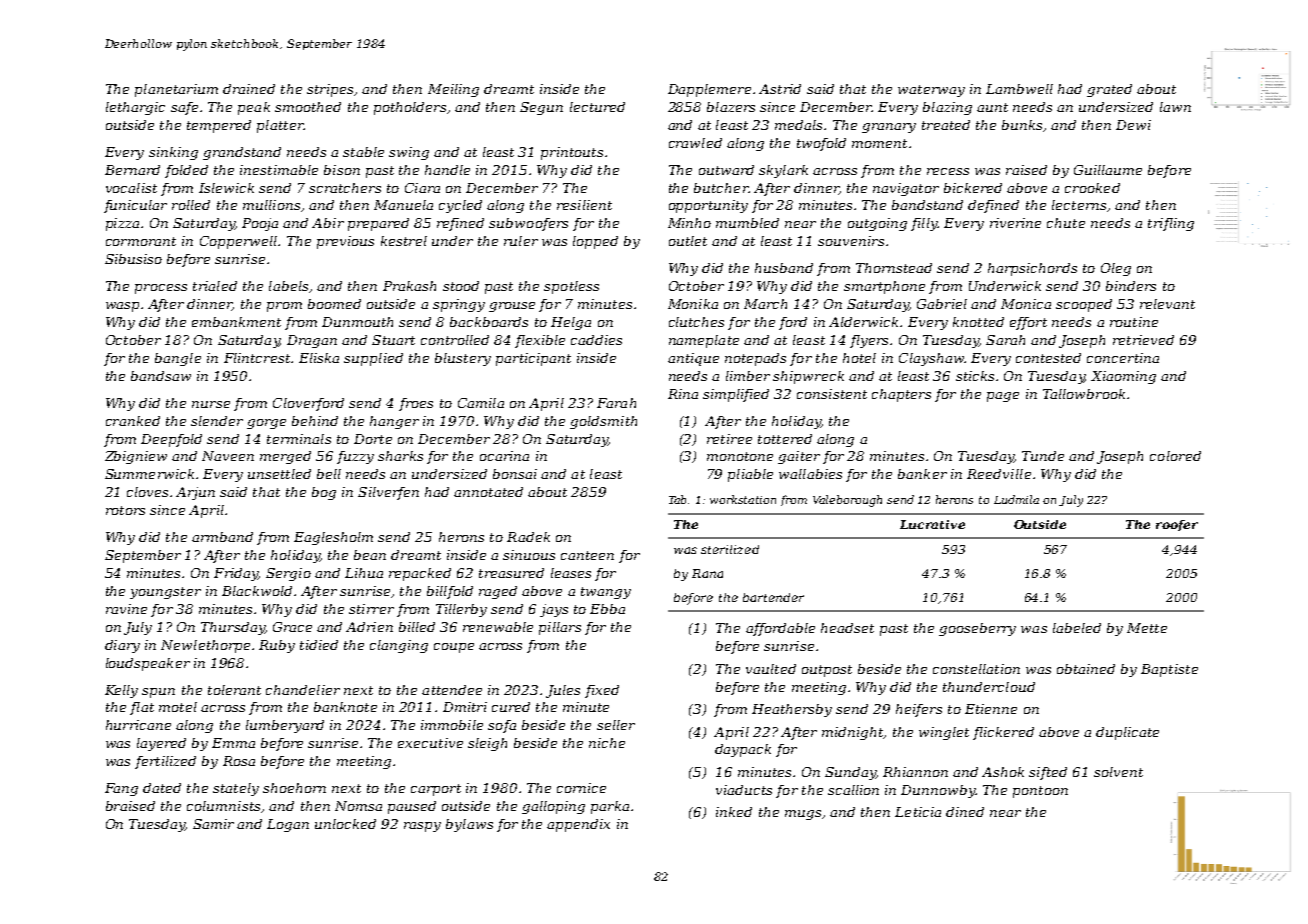 This screenshot has width=1308, height=924. What do you see at coordinates (1171, 224) in the screenshot?
I see `trifling` at bounding box center [1171, 224].
